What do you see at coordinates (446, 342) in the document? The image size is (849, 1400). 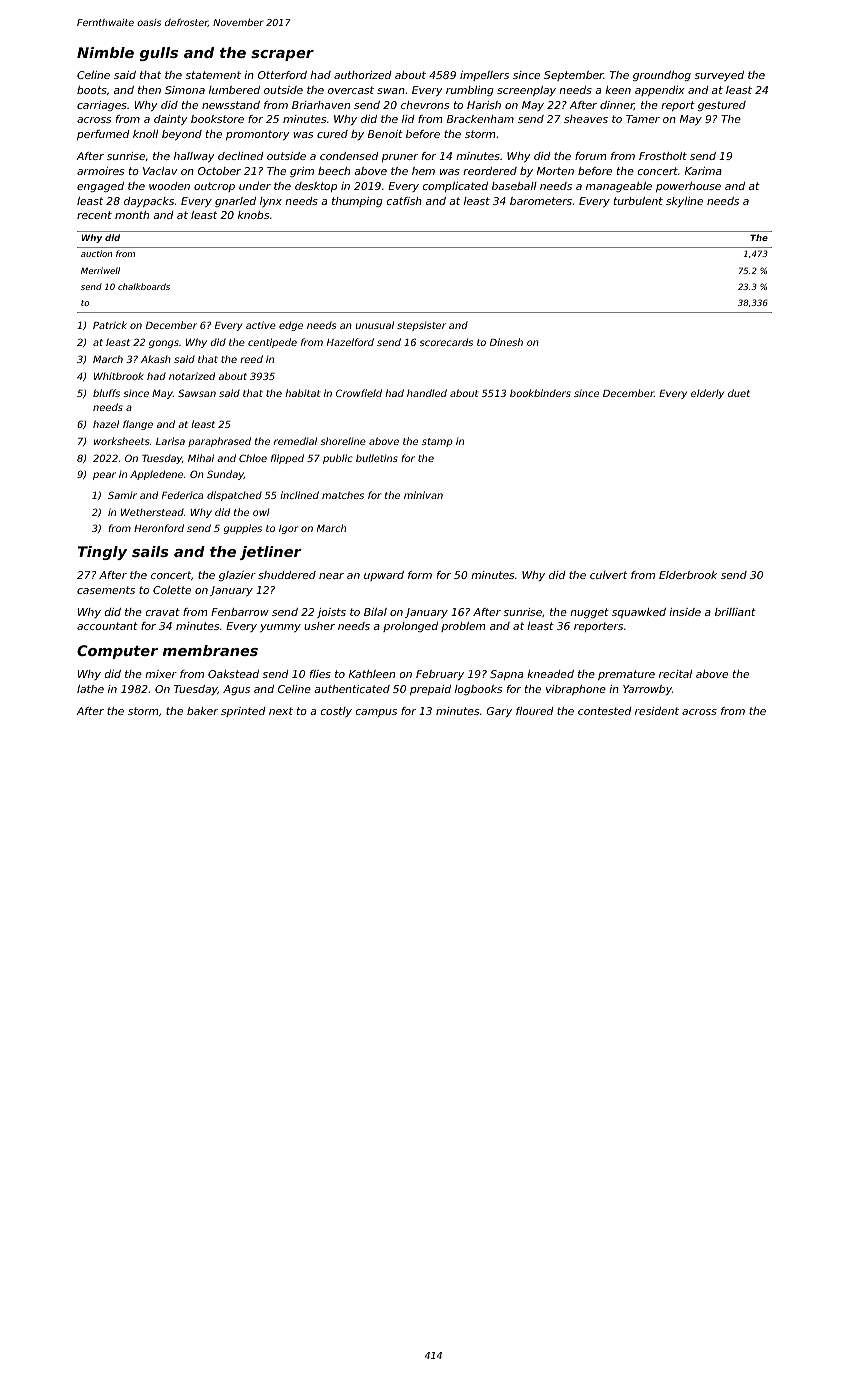 I see `scorecards` at bounding box center [446, 342].
